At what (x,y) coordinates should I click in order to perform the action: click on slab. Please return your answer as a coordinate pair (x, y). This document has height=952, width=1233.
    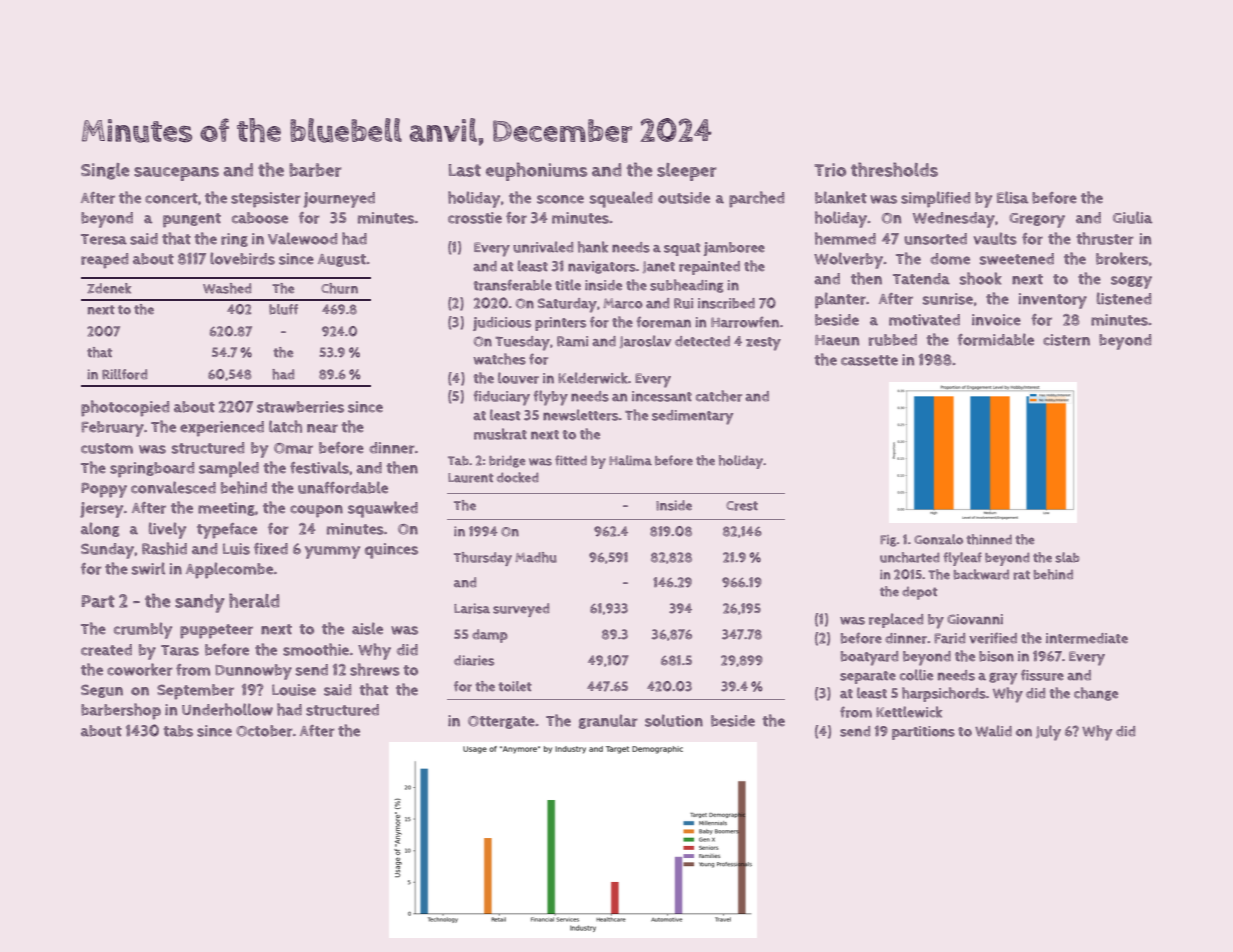
    Looking at the image, I should click on (1067, 557).
